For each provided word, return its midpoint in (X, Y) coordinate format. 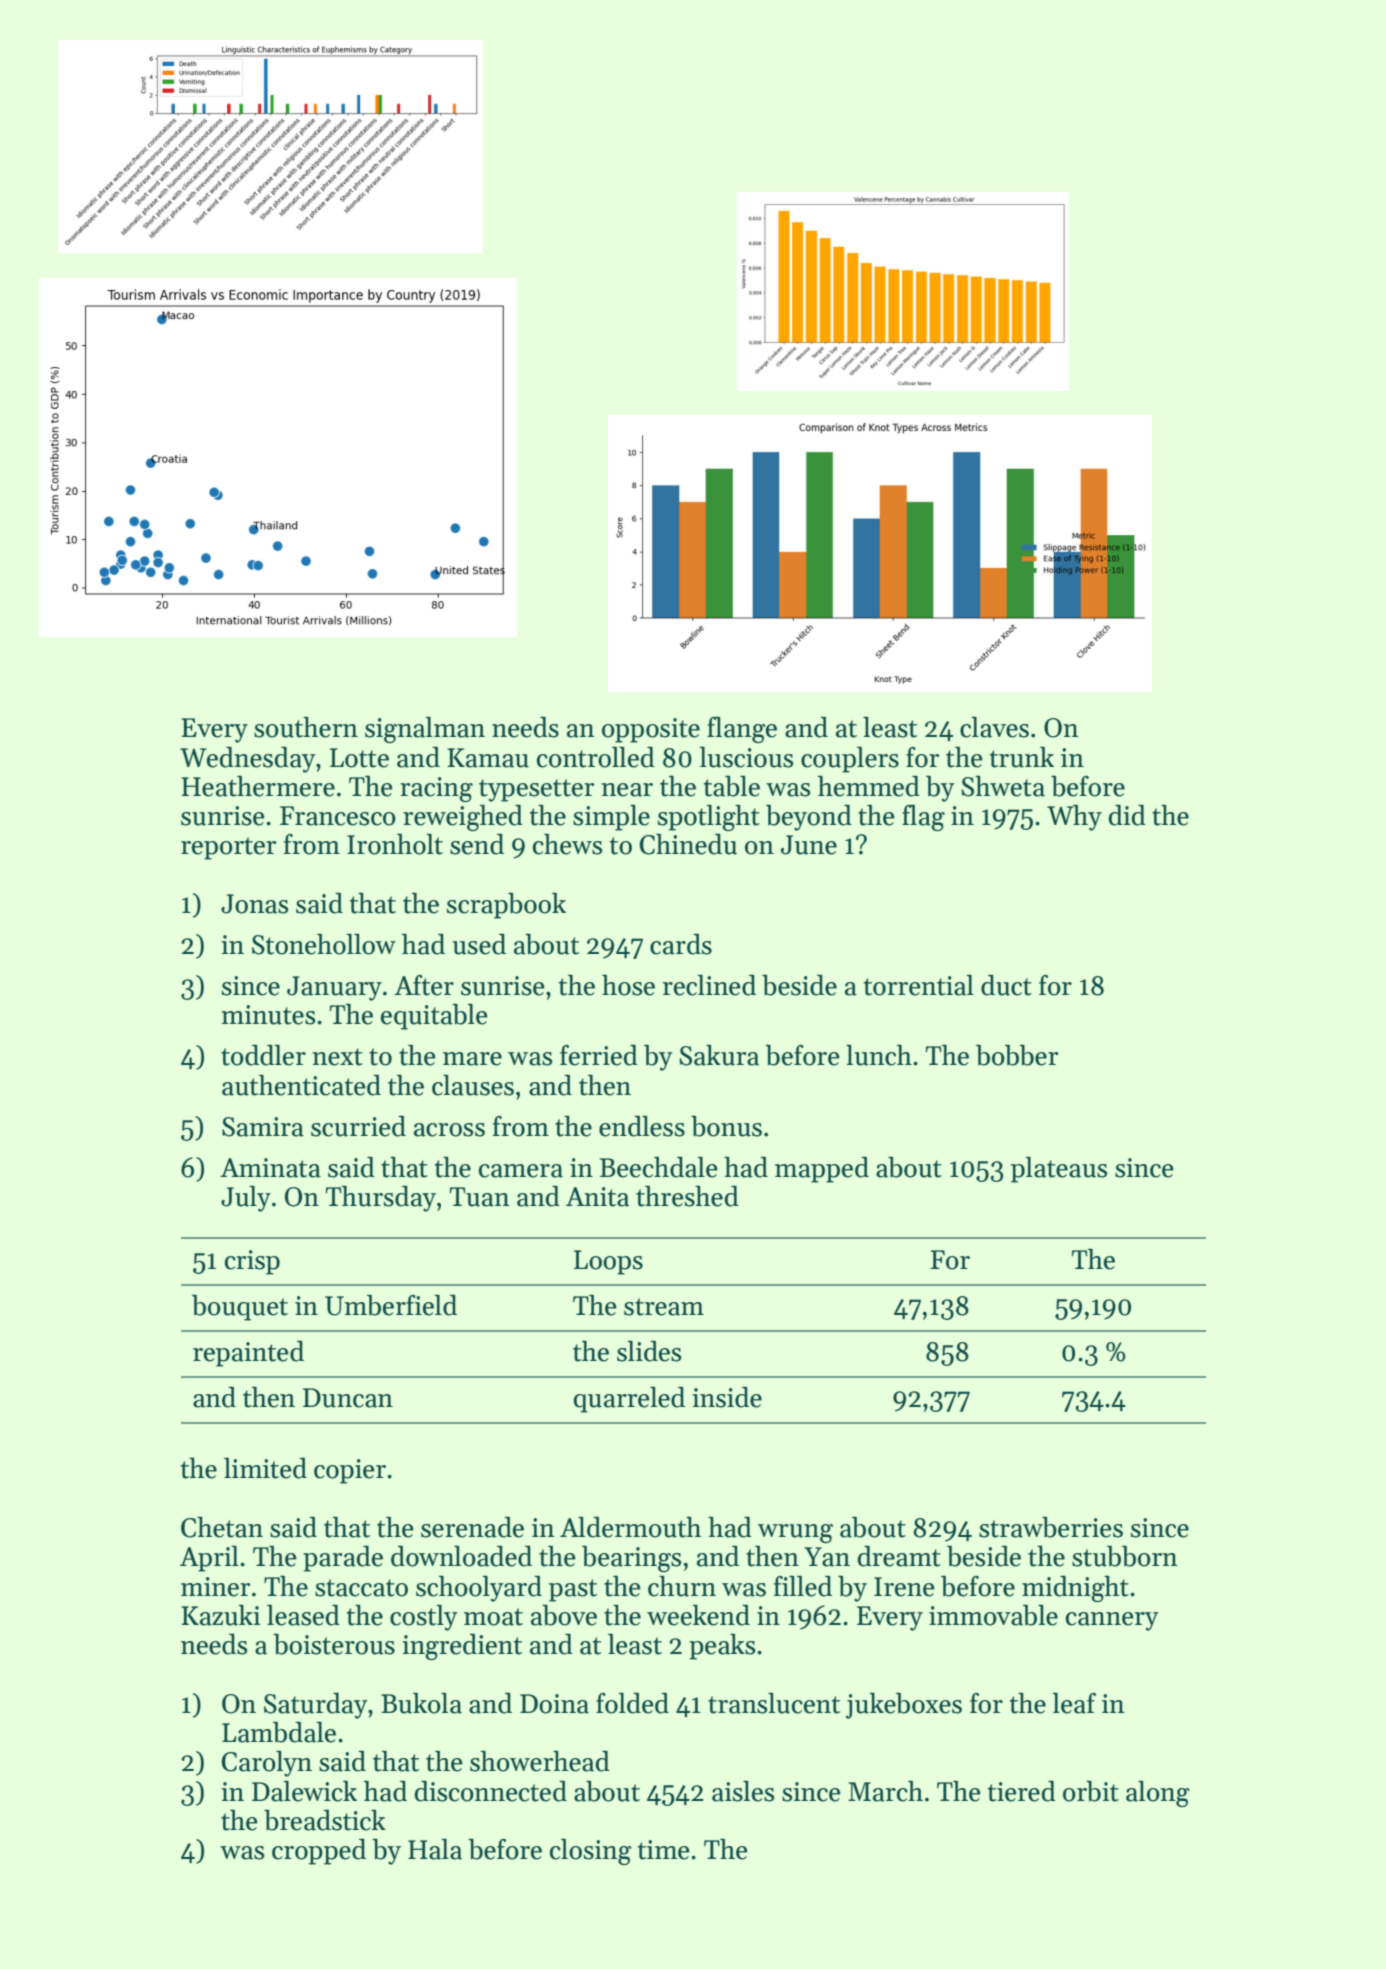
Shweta (1003, 786)
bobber (1017, 1055)
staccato (361, 1588)
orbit (1091, 1791)
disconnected (491, 1791)
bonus (726, 1126)
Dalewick (304, 1791)
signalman (425, 730)
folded (632, 1703)
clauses (473, 1085)
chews (567, 844)
